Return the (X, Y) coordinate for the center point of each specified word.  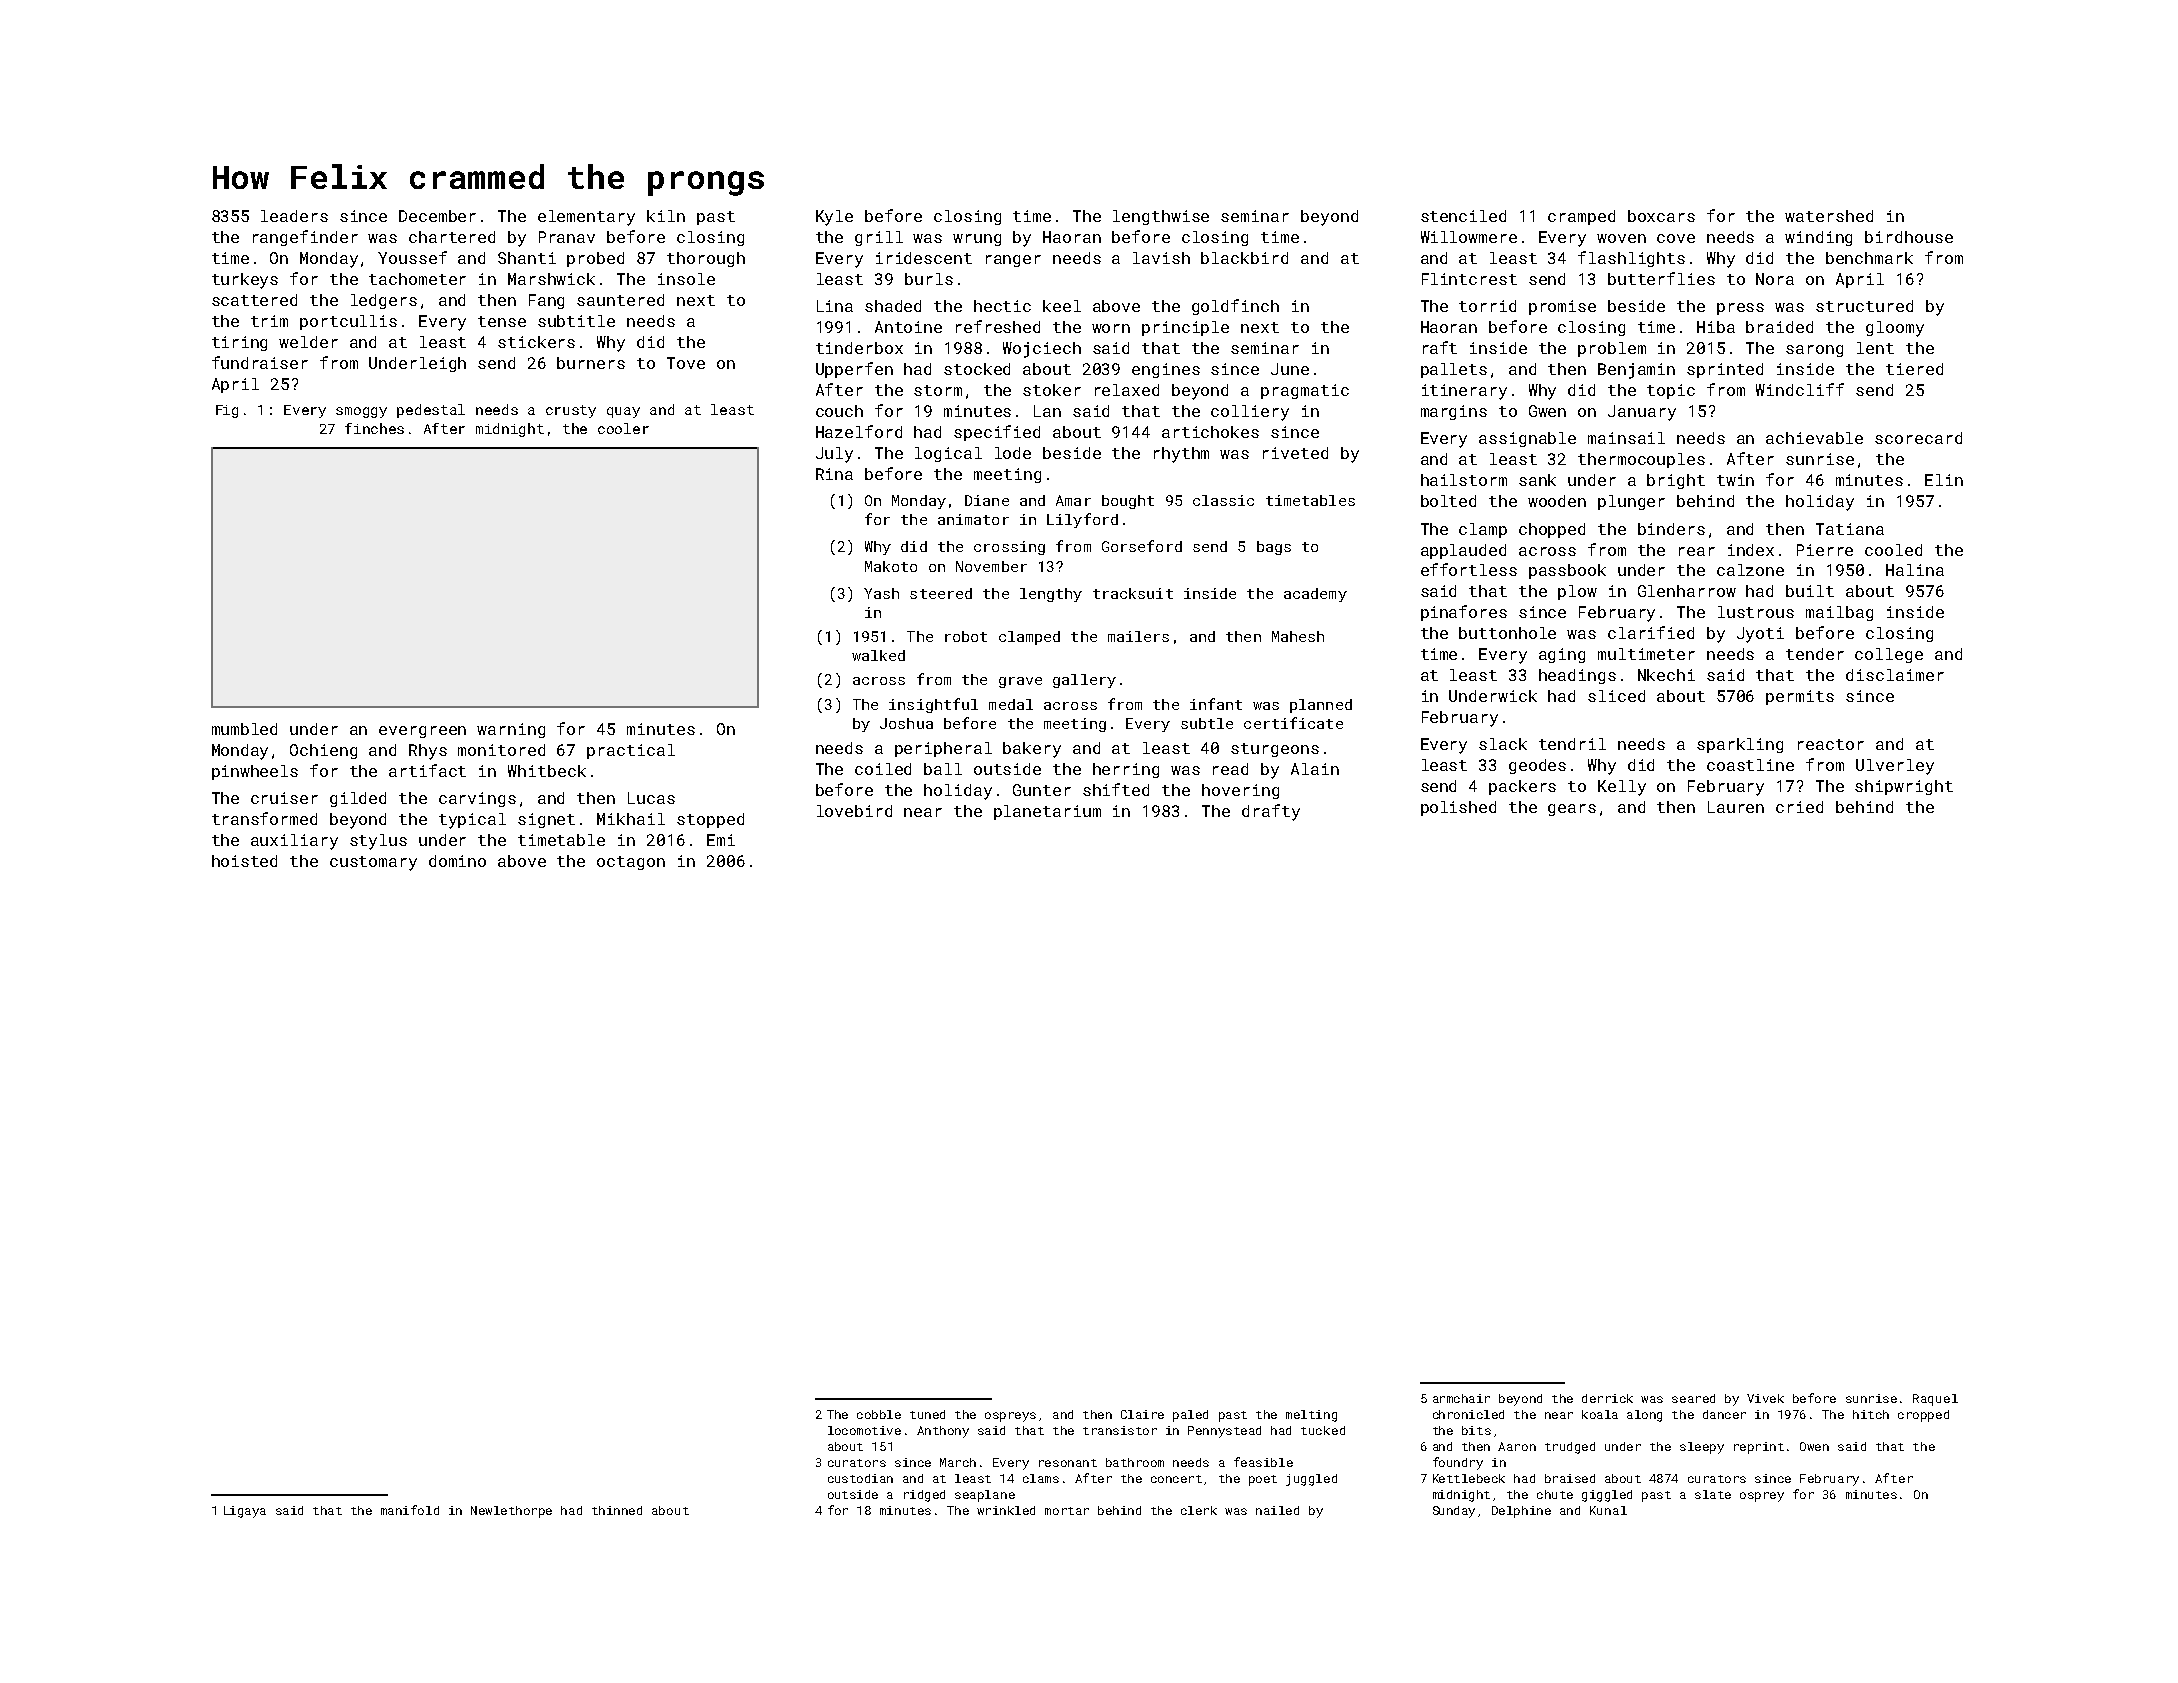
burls (929, 279)
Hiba (1716, 327)
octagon (631, 863)
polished (1458, 808)
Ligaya (245, 1512)
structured (1864, 306)
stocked (977, 369)
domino (457, 861)
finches (374, 428)
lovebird (854, 811)
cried (1799, 807)
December (437, 216)
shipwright (1904, 787)
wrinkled (1006, 1510)
